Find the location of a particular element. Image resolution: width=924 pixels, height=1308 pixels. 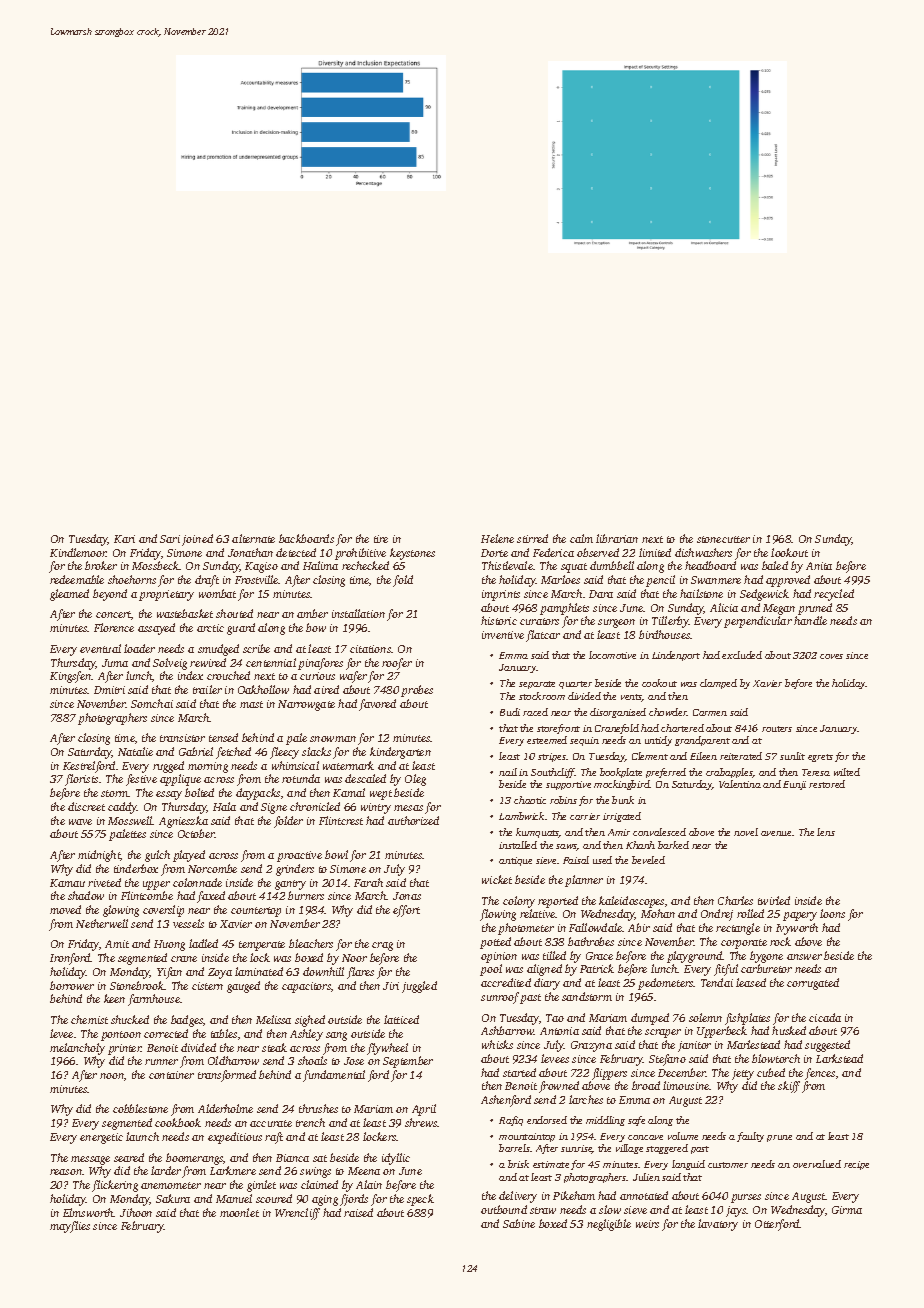

fleecy is located at coordinates (284, 753).
